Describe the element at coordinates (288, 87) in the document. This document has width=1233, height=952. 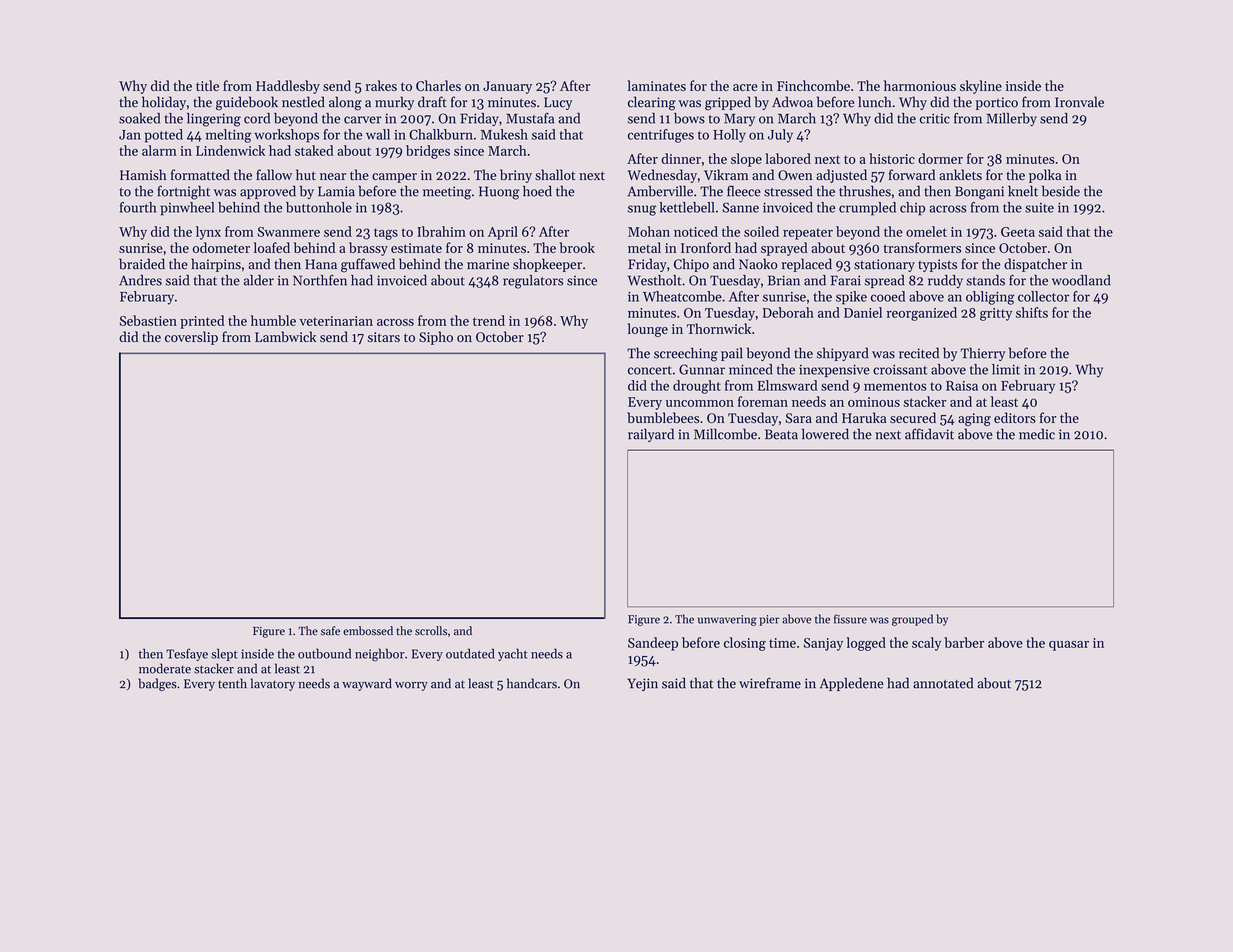
I see `Haddlesby` at that location.
